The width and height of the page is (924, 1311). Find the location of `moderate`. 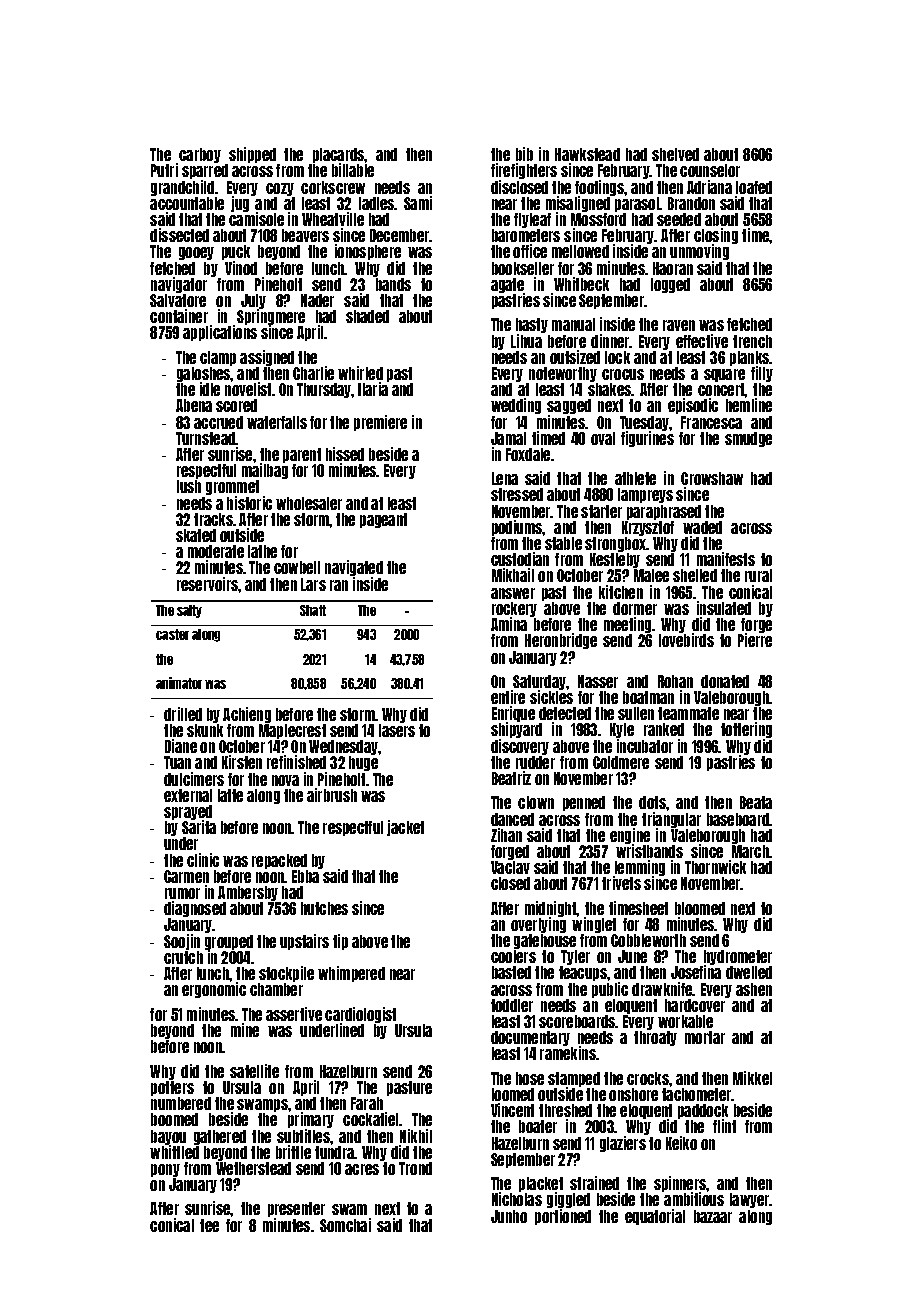

moderate is located at coordinates (216, 551).
